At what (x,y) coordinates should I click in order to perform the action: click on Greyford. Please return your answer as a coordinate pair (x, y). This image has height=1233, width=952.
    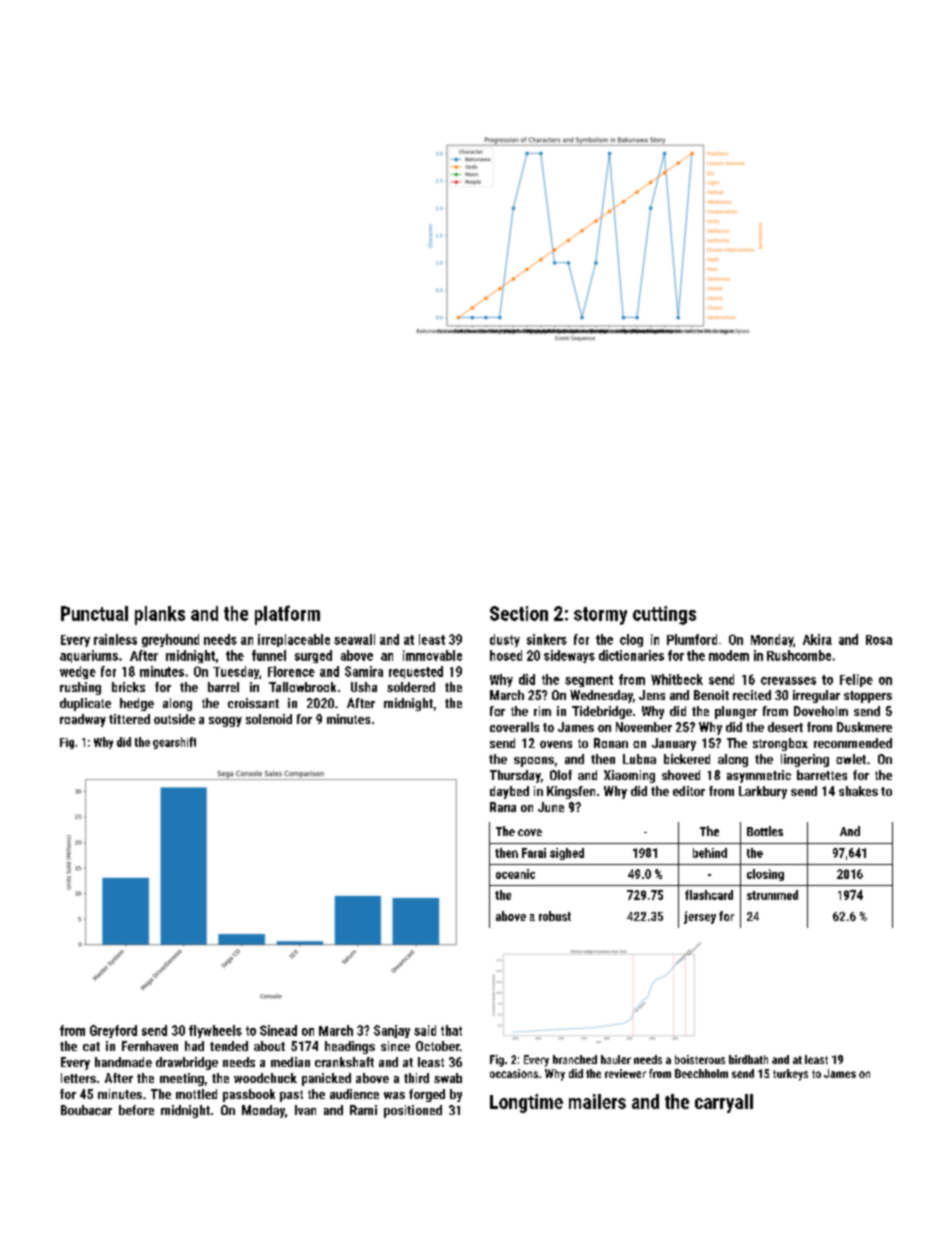
    Looking at the image, I should click on (113, 1031).
